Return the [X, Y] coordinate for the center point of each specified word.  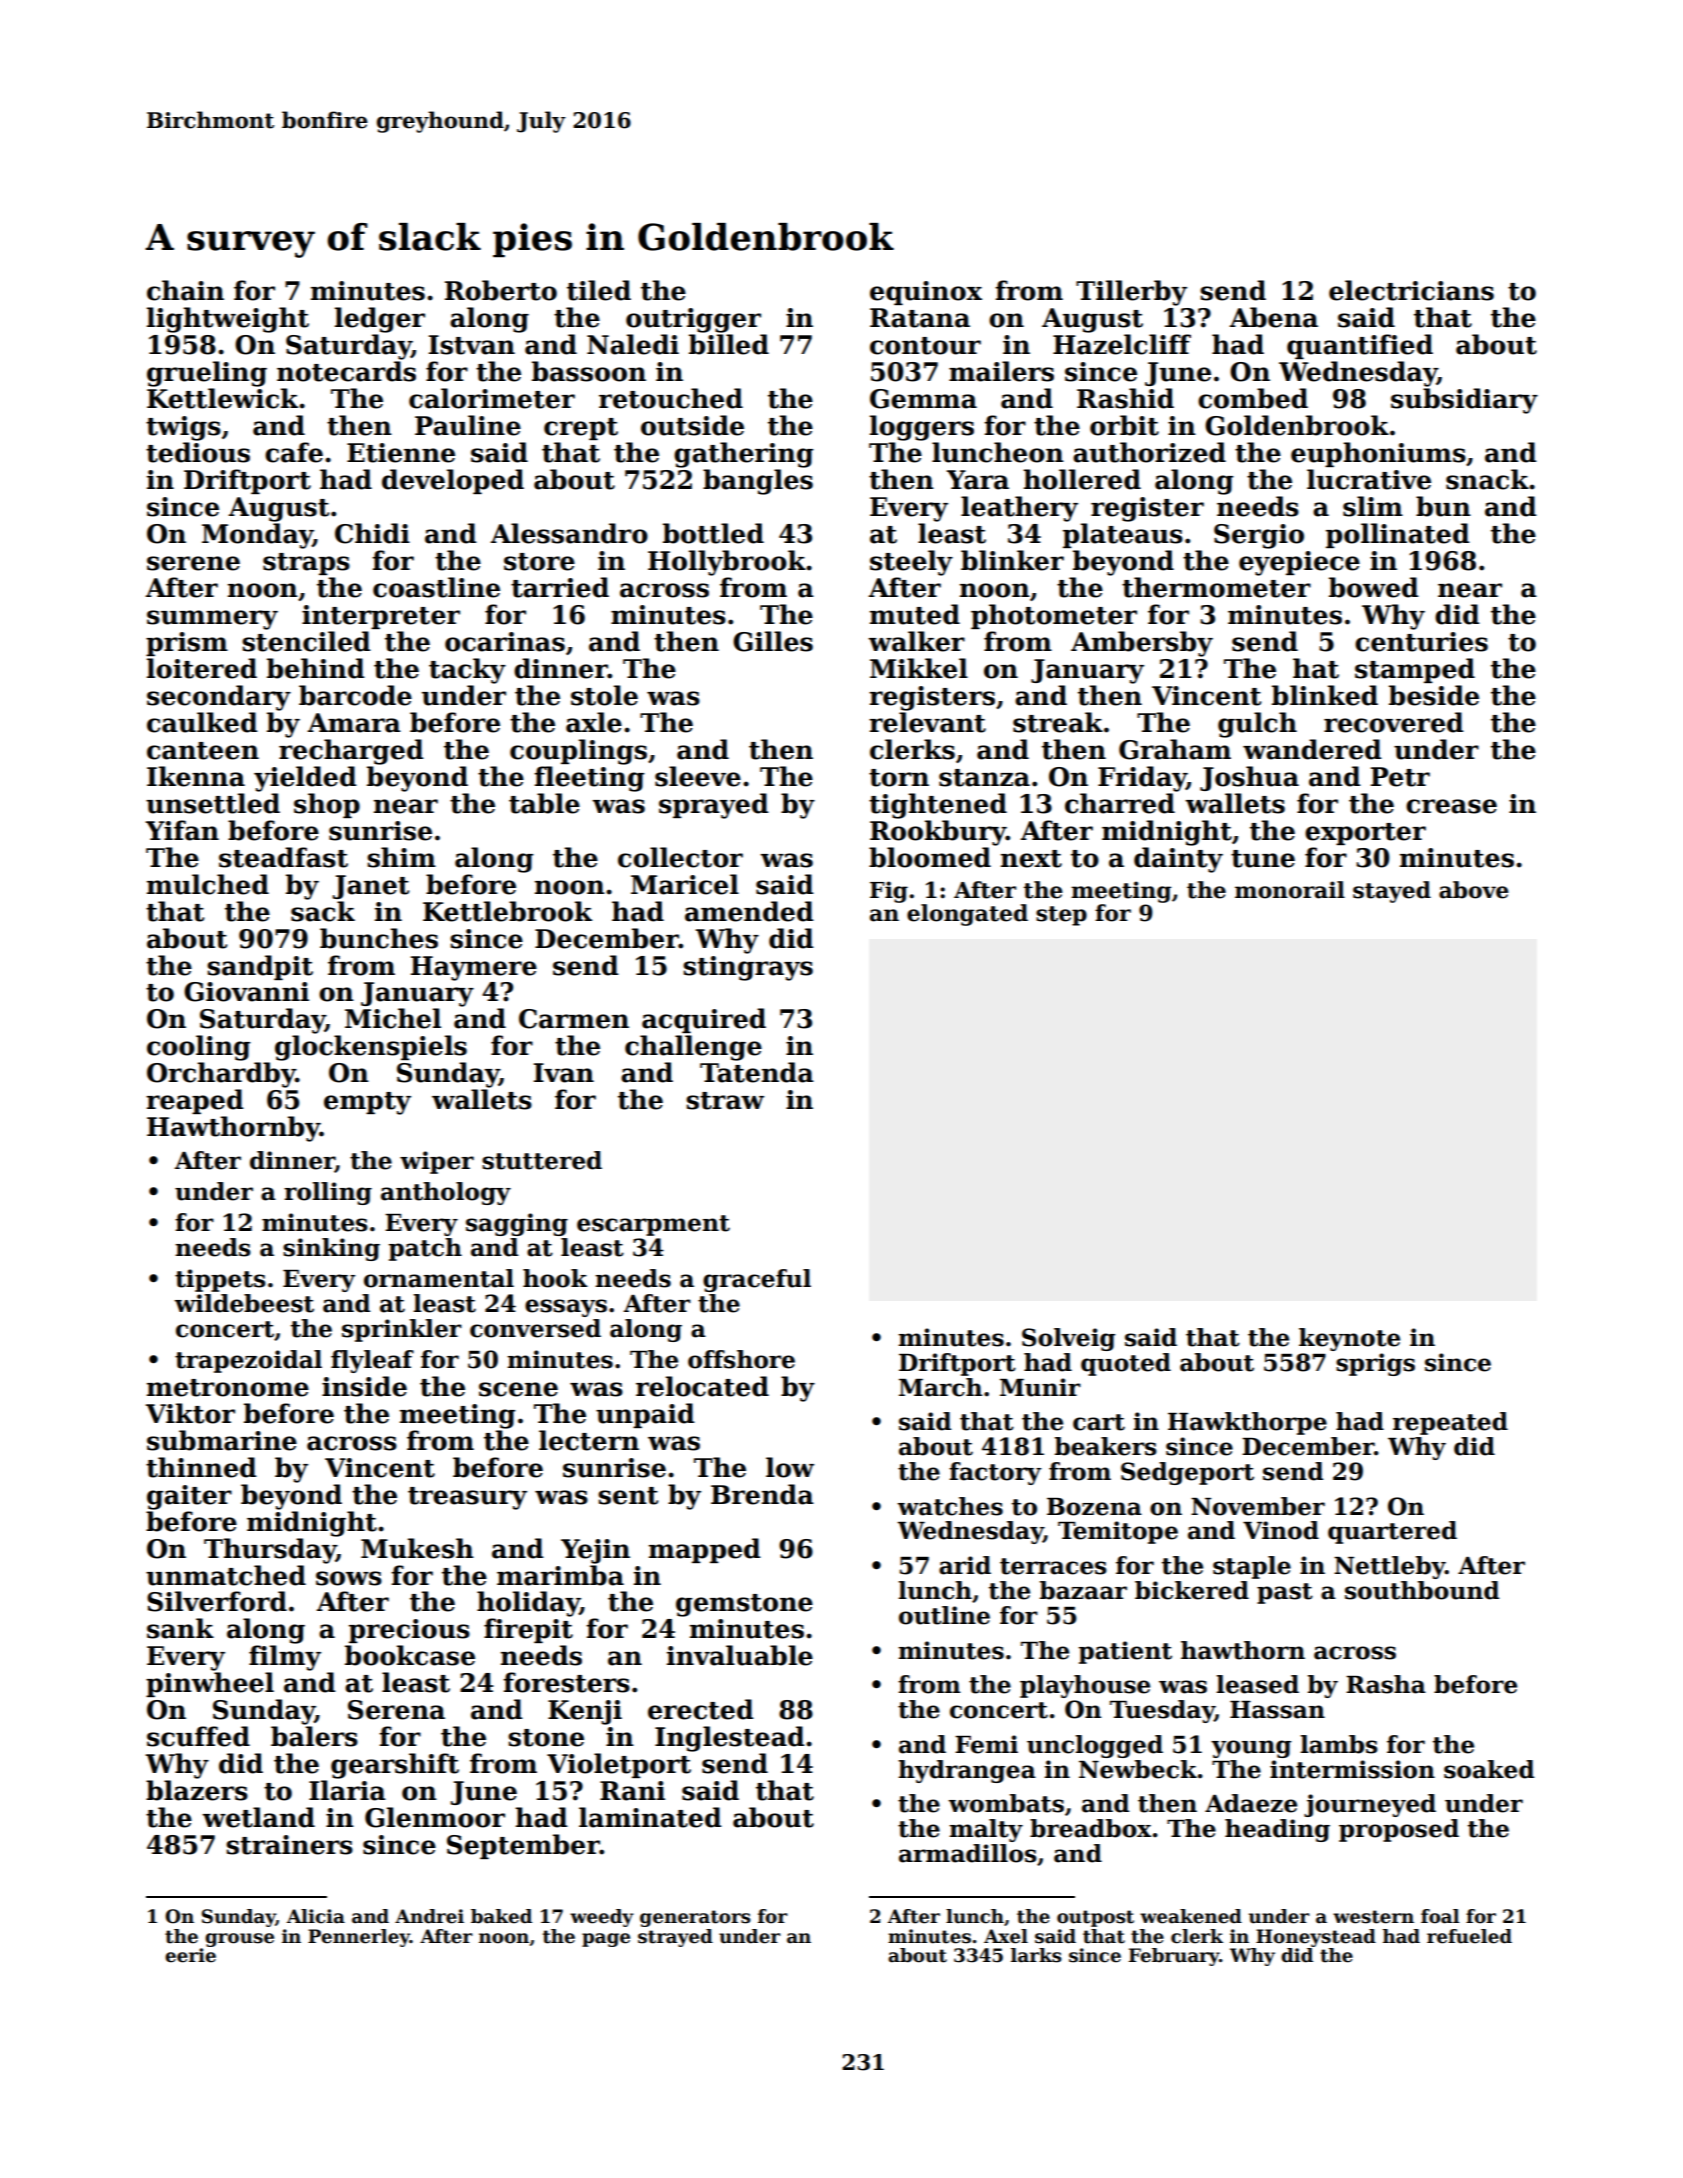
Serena [396, 1710]
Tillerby [1131, 293]
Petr [1400, 777]
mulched [208, 884]
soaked [1489, 1769]
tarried [560, 587]
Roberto [501, 290]
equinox [926, 293]
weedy [602, 1918]
